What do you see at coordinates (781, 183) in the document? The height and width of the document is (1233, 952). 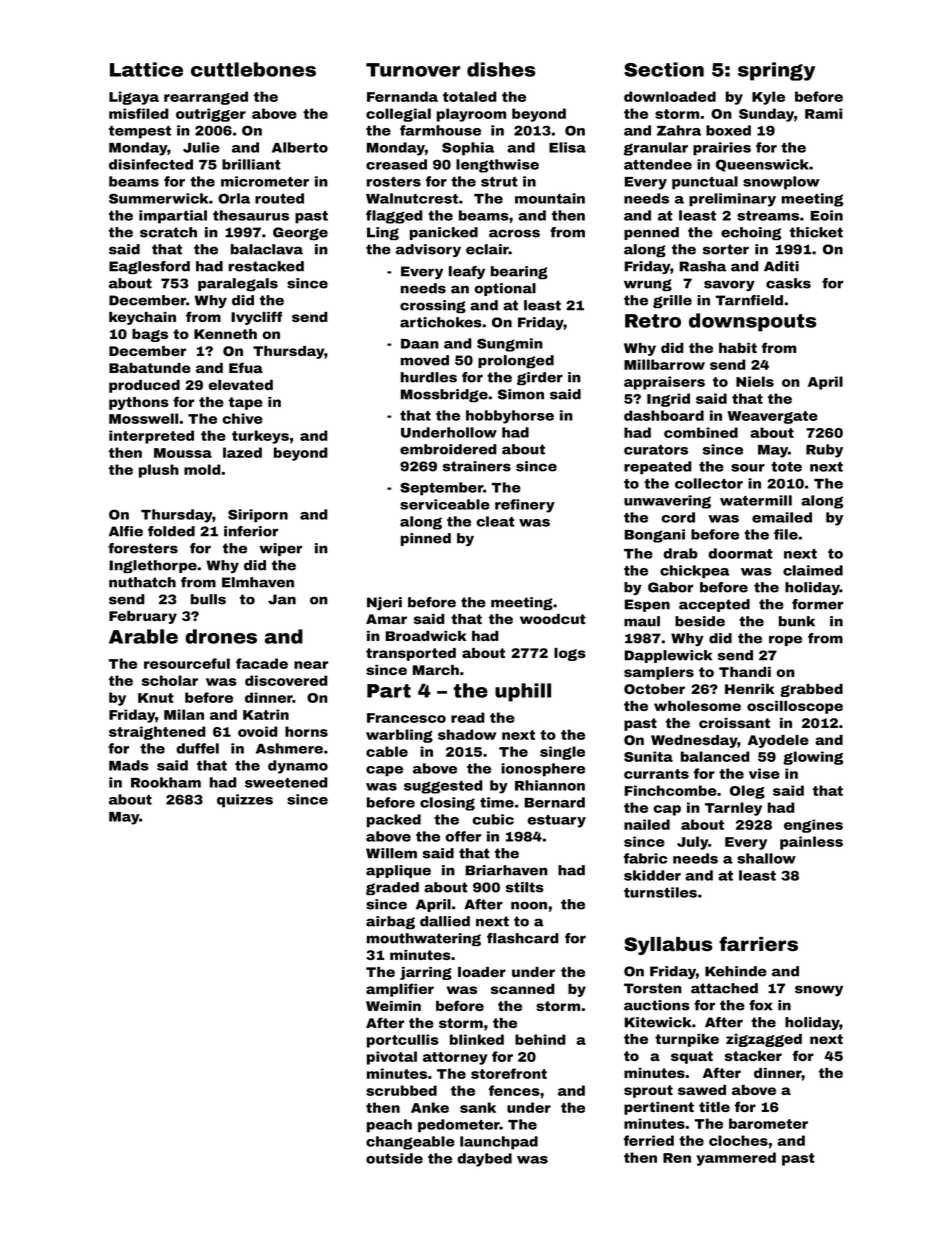 I see `snowplow` at bounding box center [781, 183].
